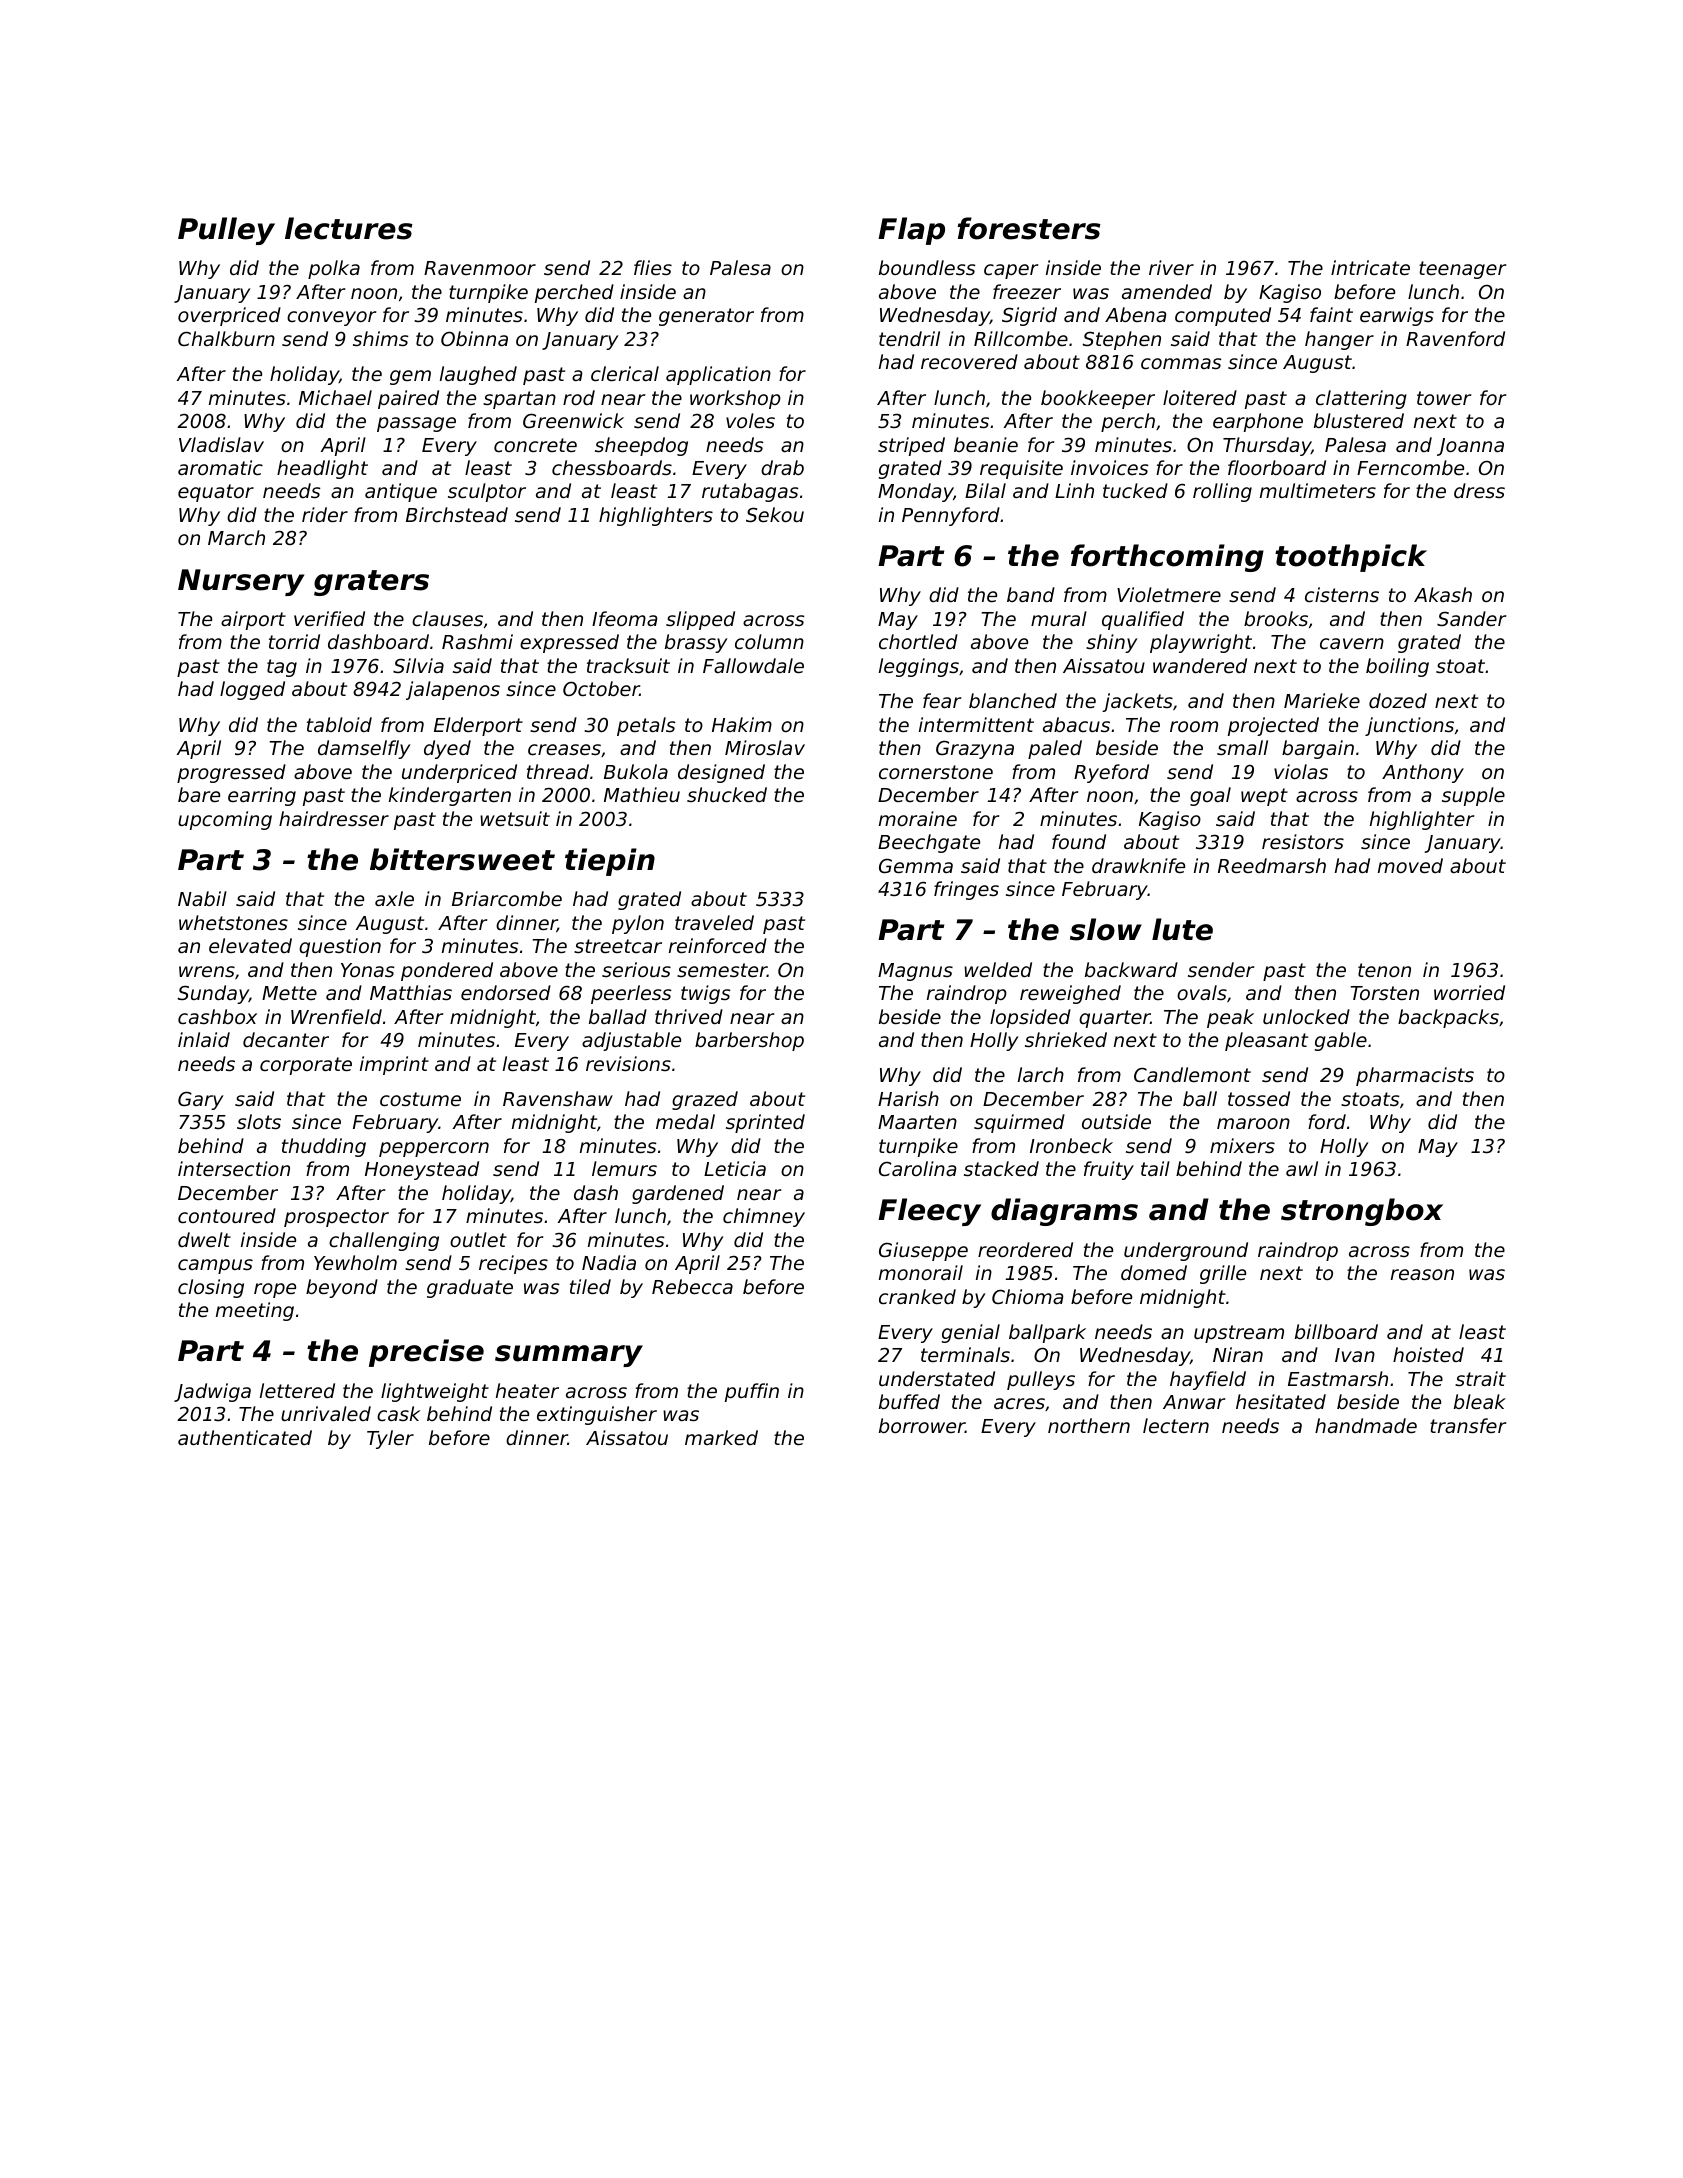 The height and width of the screenshot is (2178, 1683). Describe the element at coordinates (966, 890) in the screenshot. I see `fringes` at that location.
